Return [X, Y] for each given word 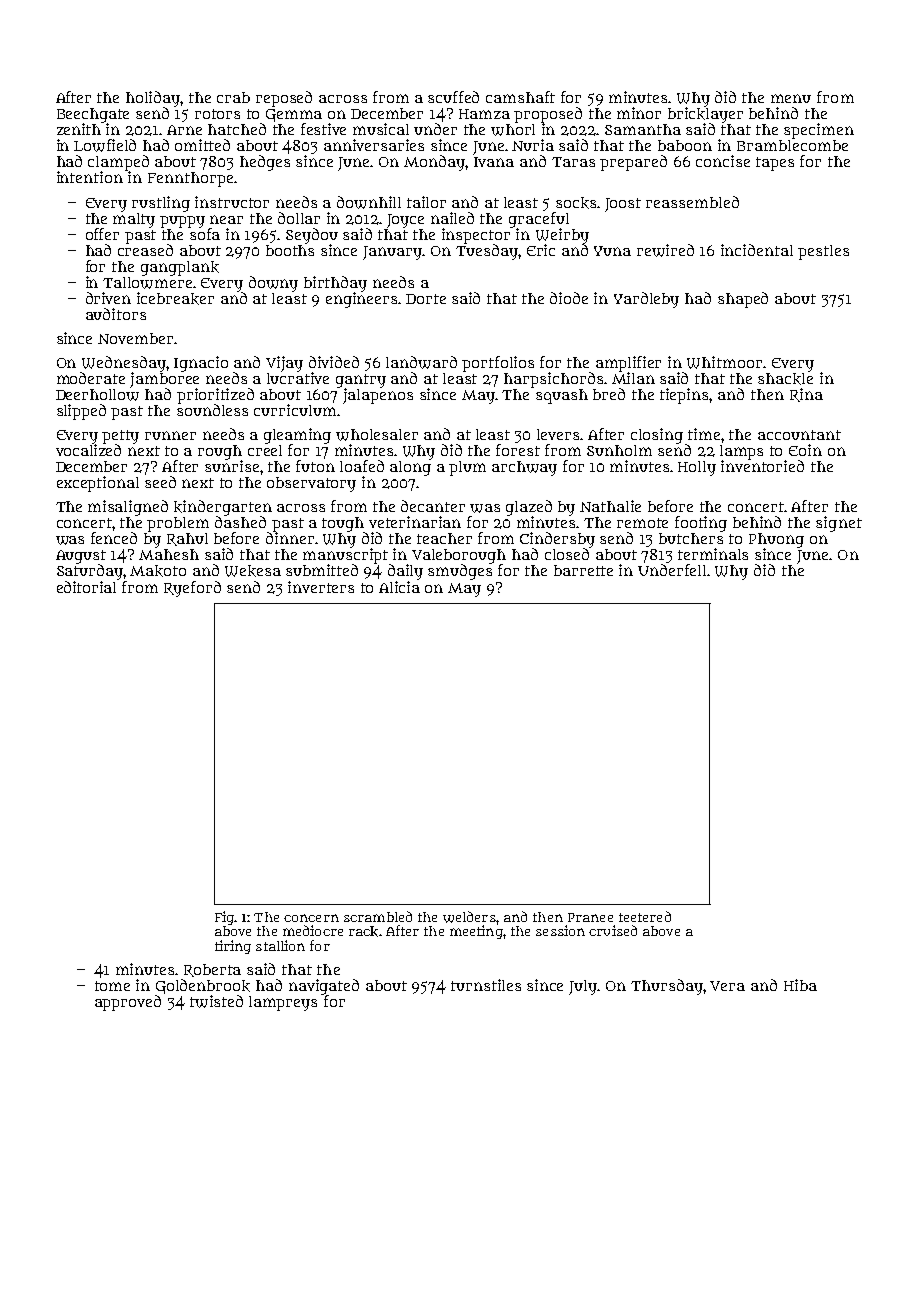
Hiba [800, 985]
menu [791, 98]
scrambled [378, 916]
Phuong [776, 540]
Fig [224, 918]
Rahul [187, 539]
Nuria [533, 145]
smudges [460, 572]
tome [112, 986]
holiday [153, 99]
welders [469, 917]
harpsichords [554, 380]
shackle [785, 379]
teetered [645, 916]
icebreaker [175, 298]
